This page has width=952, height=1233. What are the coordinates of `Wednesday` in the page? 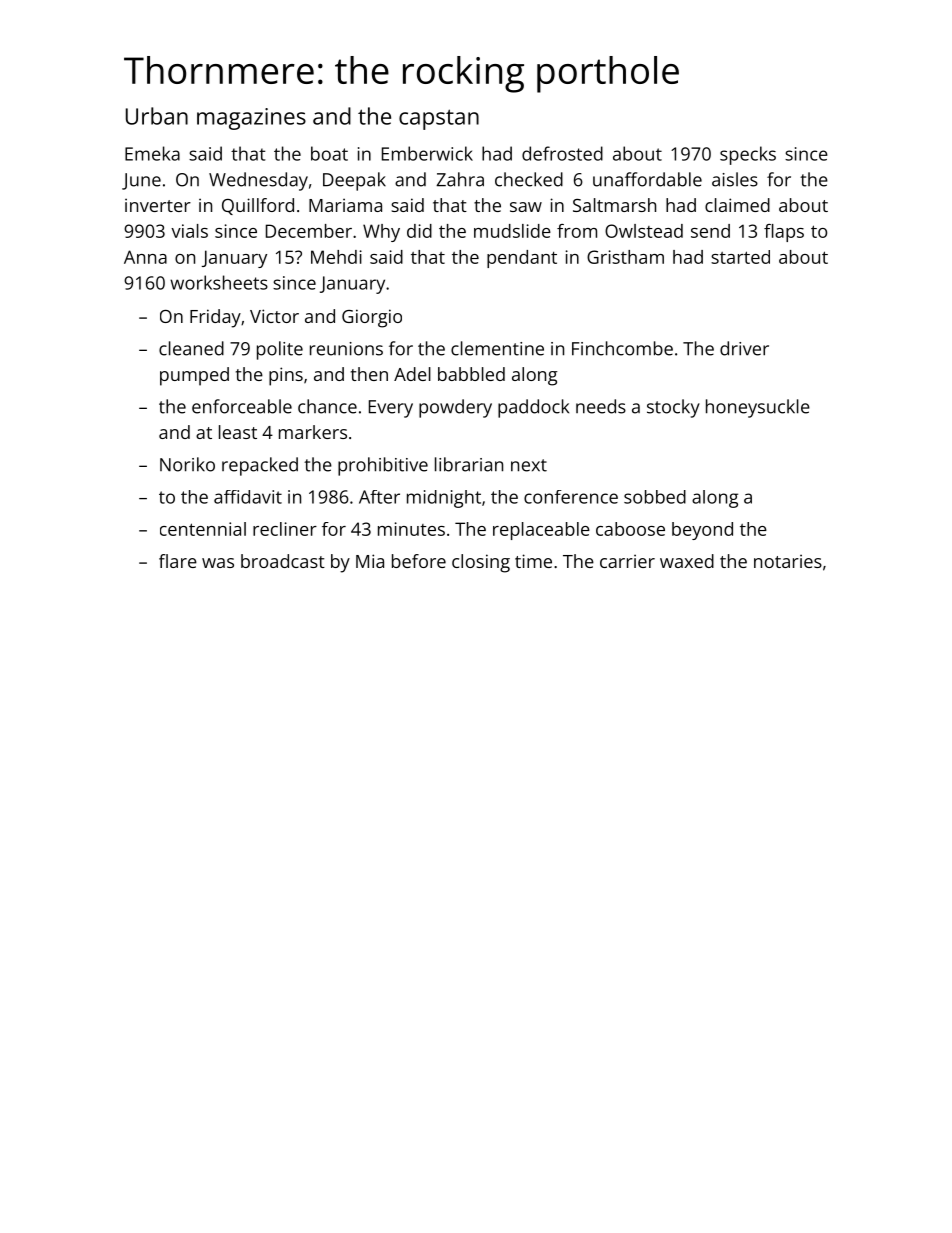 It's located at (258, 181).
